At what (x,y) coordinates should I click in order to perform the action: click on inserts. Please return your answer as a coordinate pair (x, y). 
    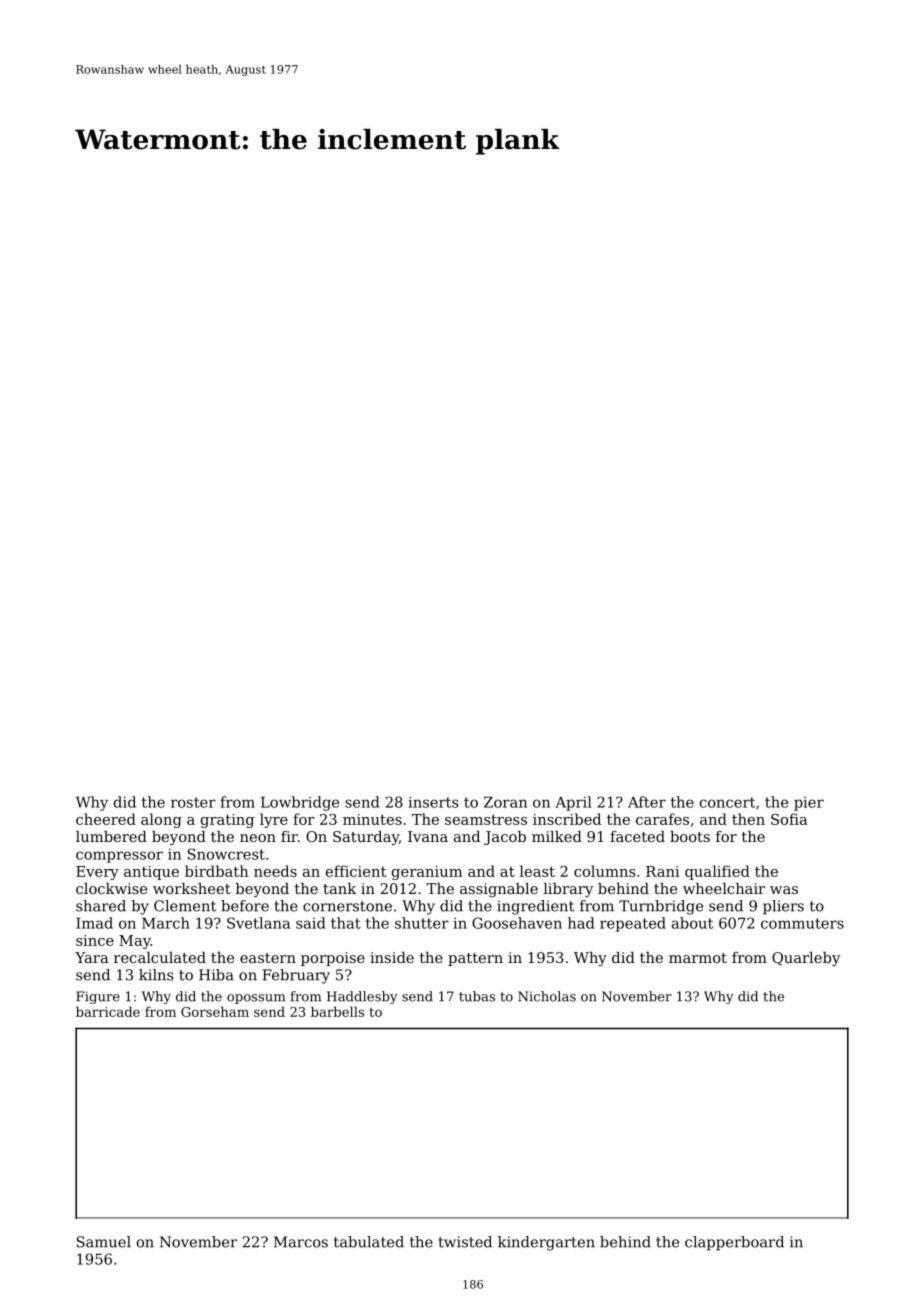
    Looking at the image, I should click on (433, 802).
